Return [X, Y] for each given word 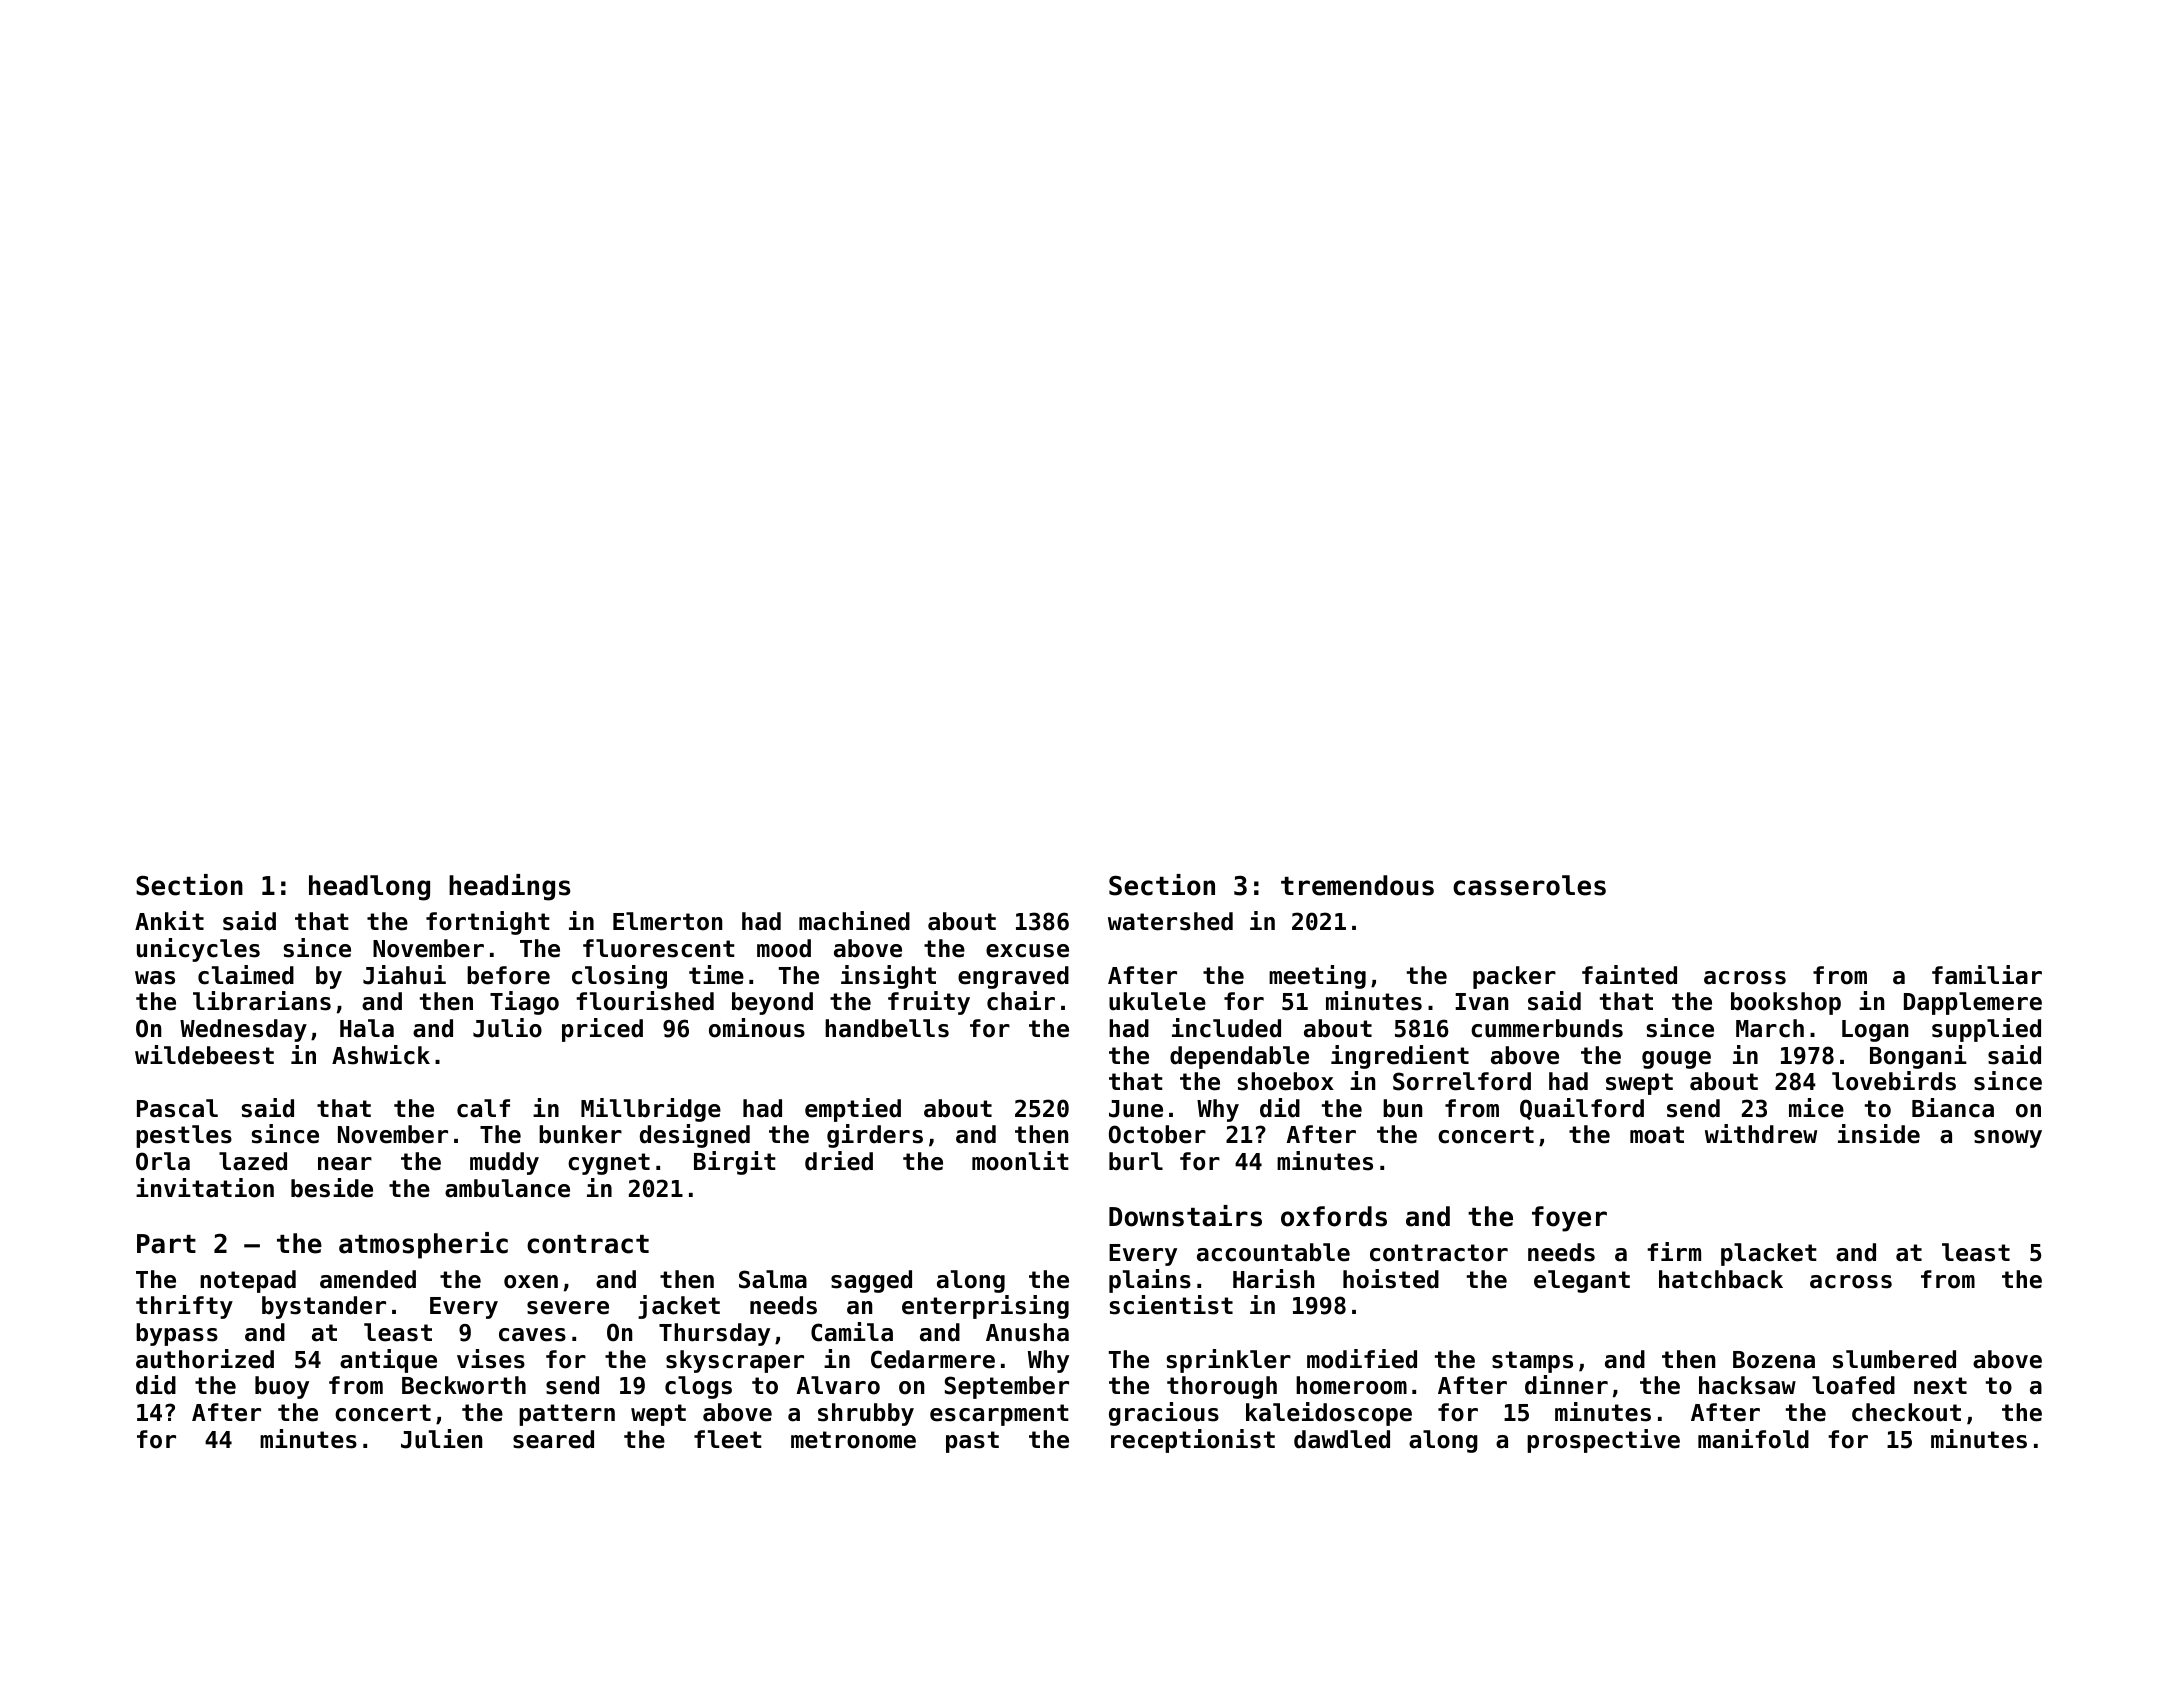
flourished [645, 1001]
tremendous [1357, 885]
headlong [369, 888]
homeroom [1351, 1385]
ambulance [507, 1188]
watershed [1170, 921]
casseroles [1529, 885]
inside [1879, 1134]
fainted [1629, 975]
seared [553, 1439]
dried [839, 1161]
